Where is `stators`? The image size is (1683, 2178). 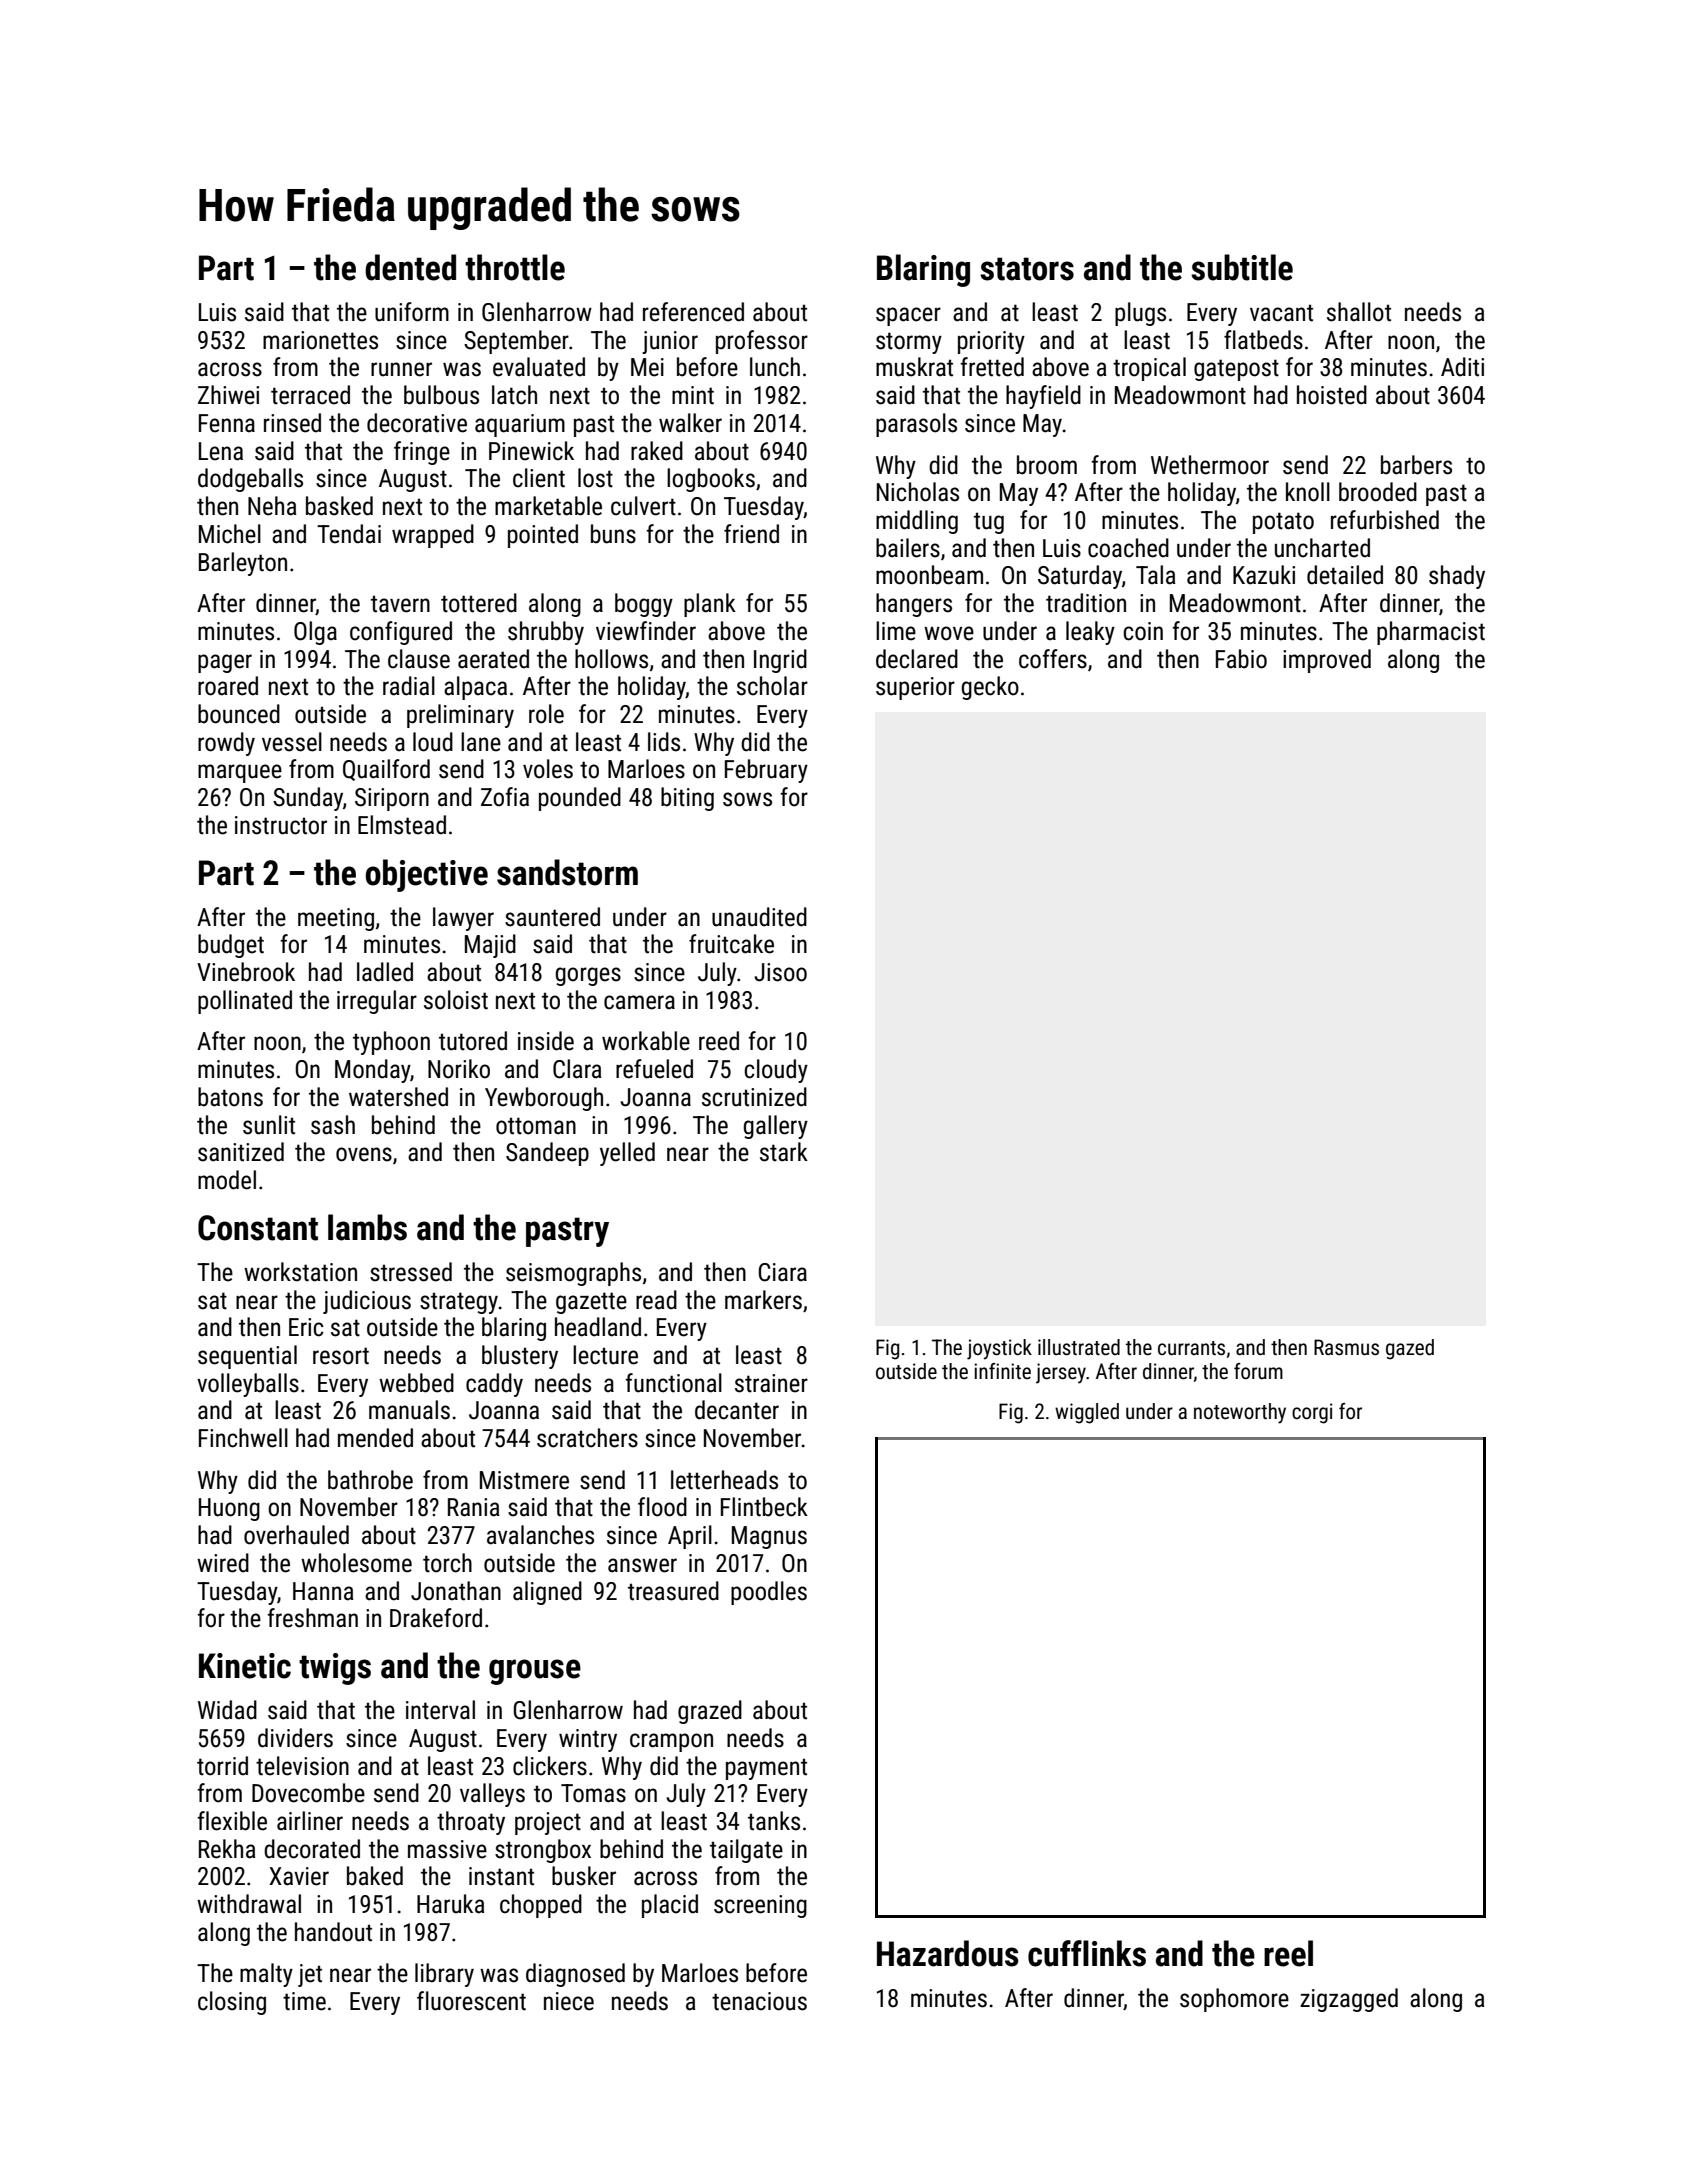
stators is located at coordinates (1027, 269).
